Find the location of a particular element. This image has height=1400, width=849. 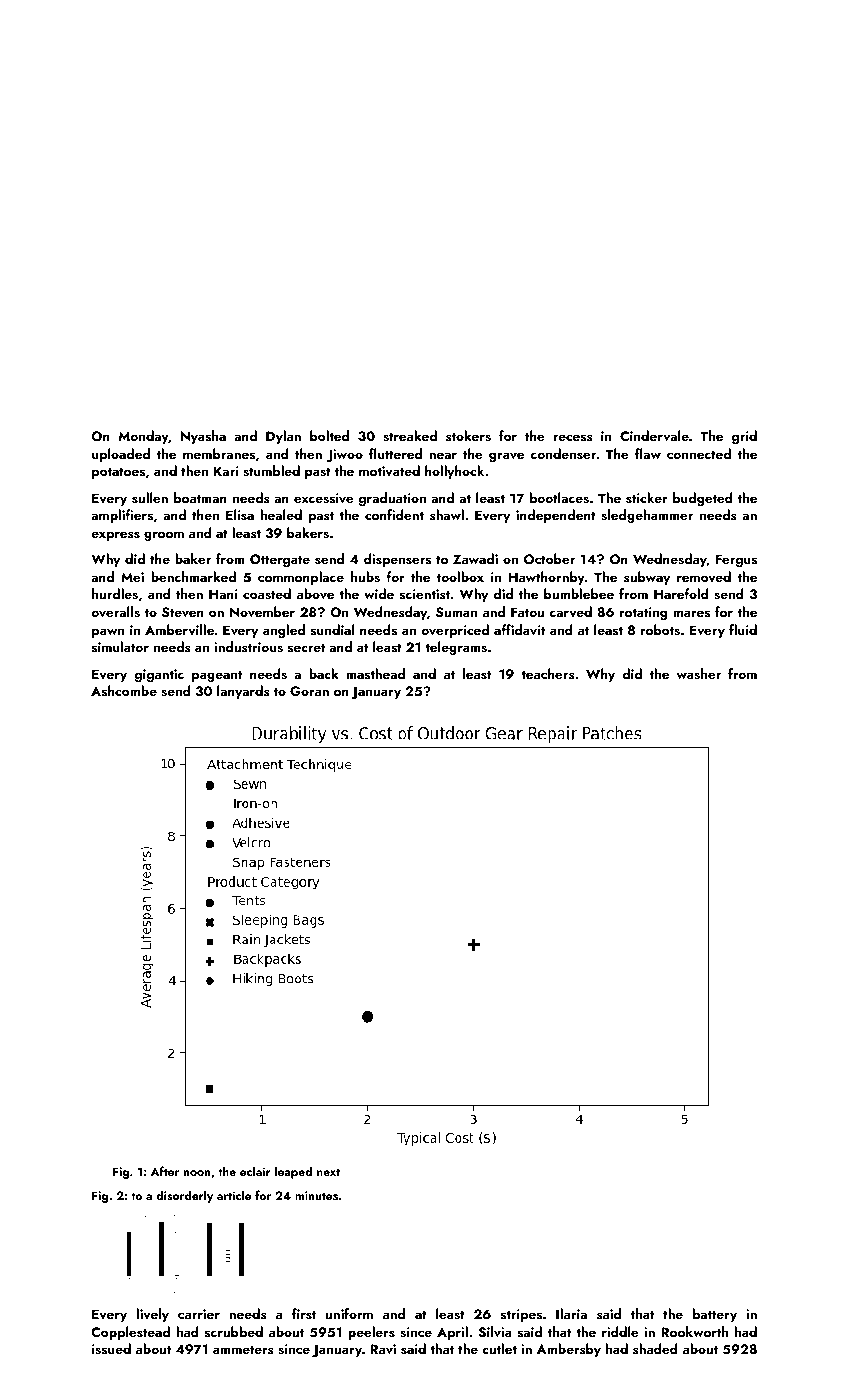

Silvia is located at coordinates (495, 1332).
